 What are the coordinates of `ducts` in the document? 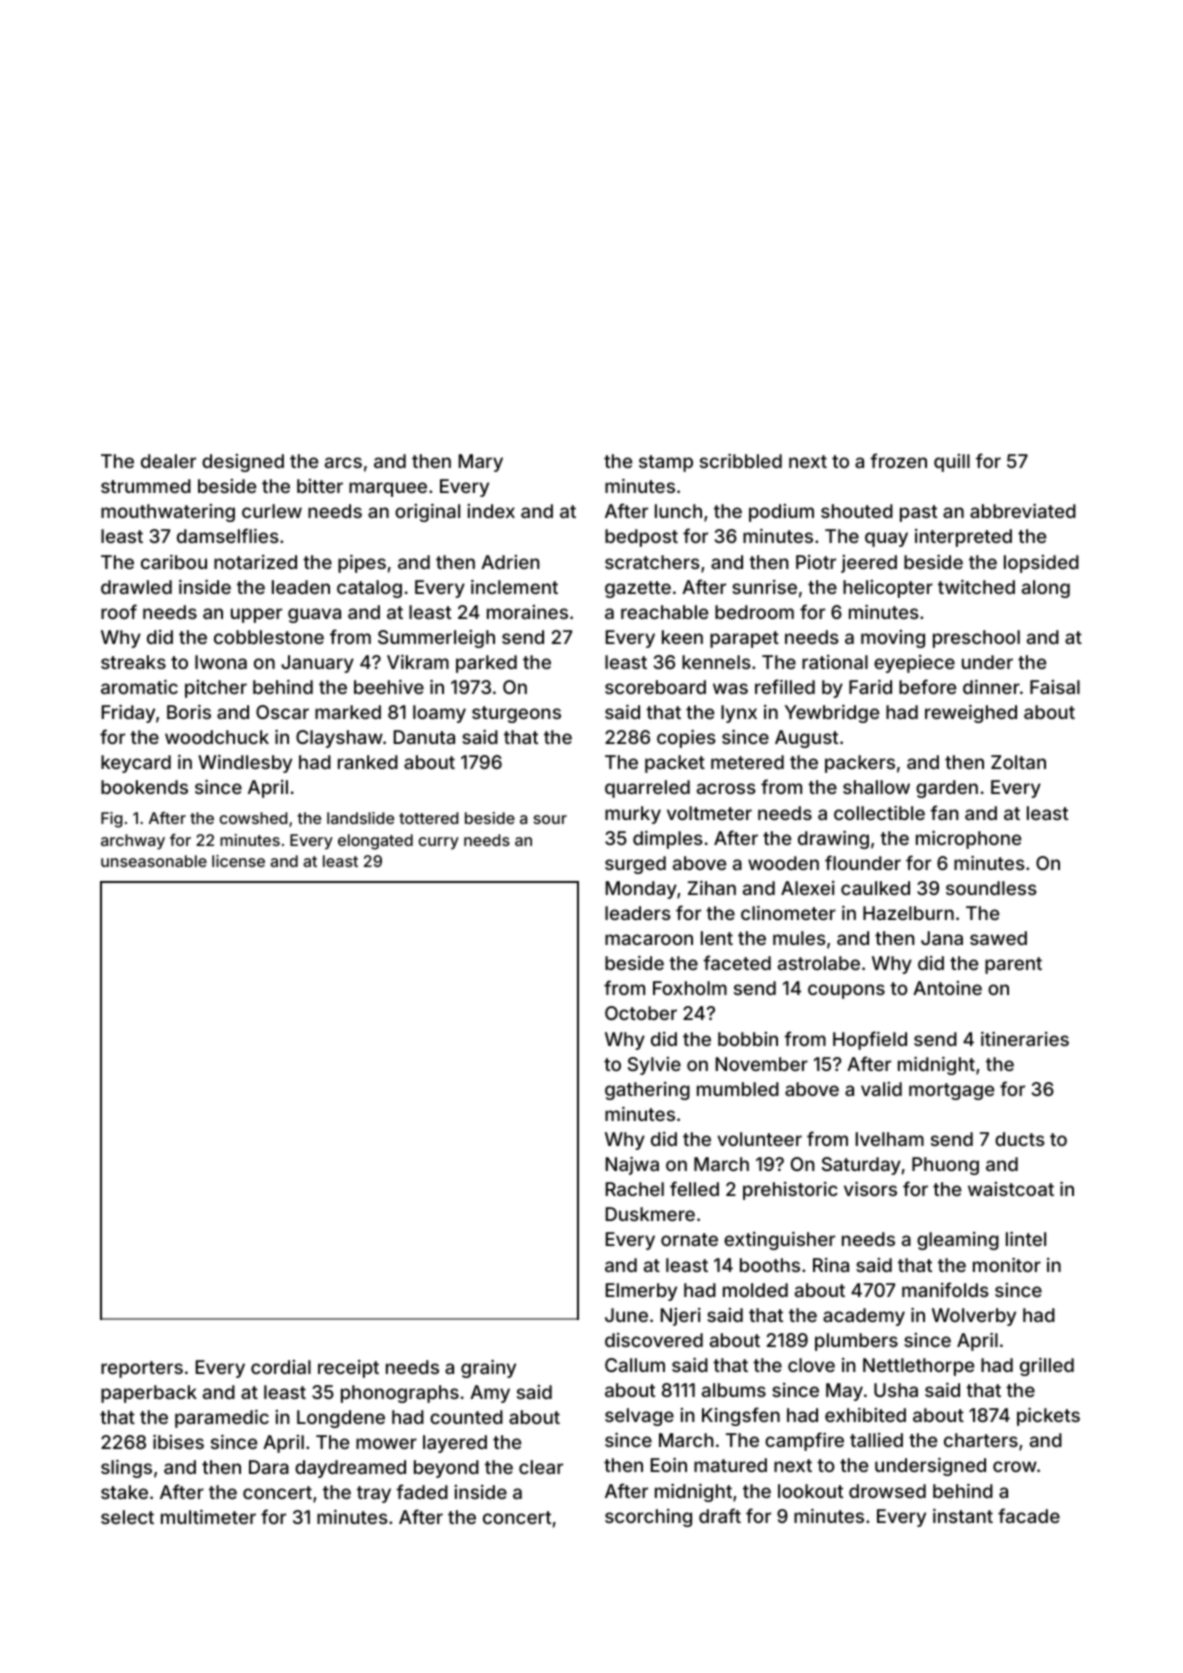 It's located at (1019, 1139).
